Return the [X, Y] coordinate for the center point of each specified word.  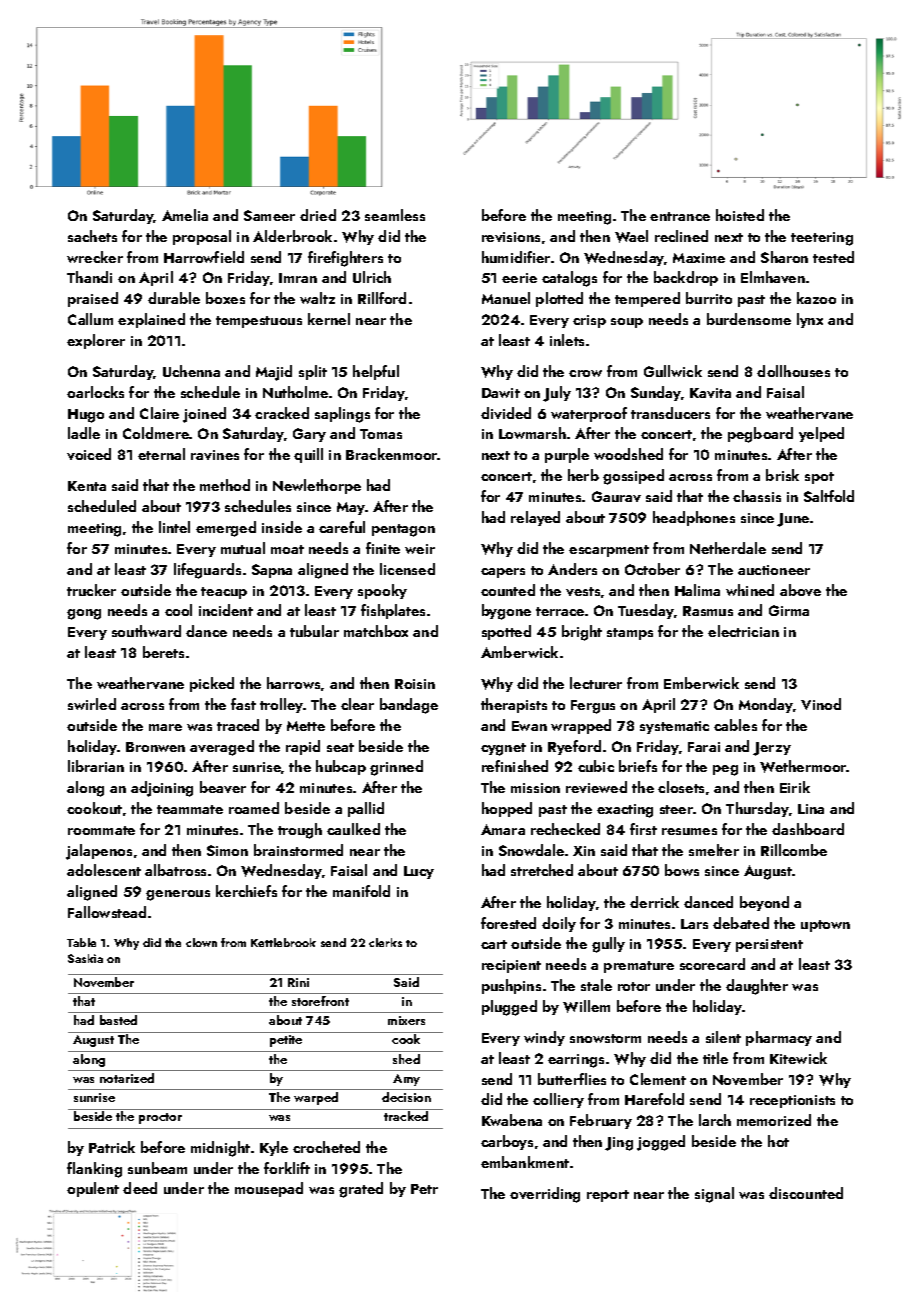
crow [585, 373]
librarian [96, 766]
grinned [396, 768]
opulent [93, 1189]
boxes [225, 298]
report [608, 1196]
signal [714, 1195]
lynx [810, 320]
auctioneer [774, 570]
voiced [89, 454]
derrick [654, 902]
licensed [407, 569]
